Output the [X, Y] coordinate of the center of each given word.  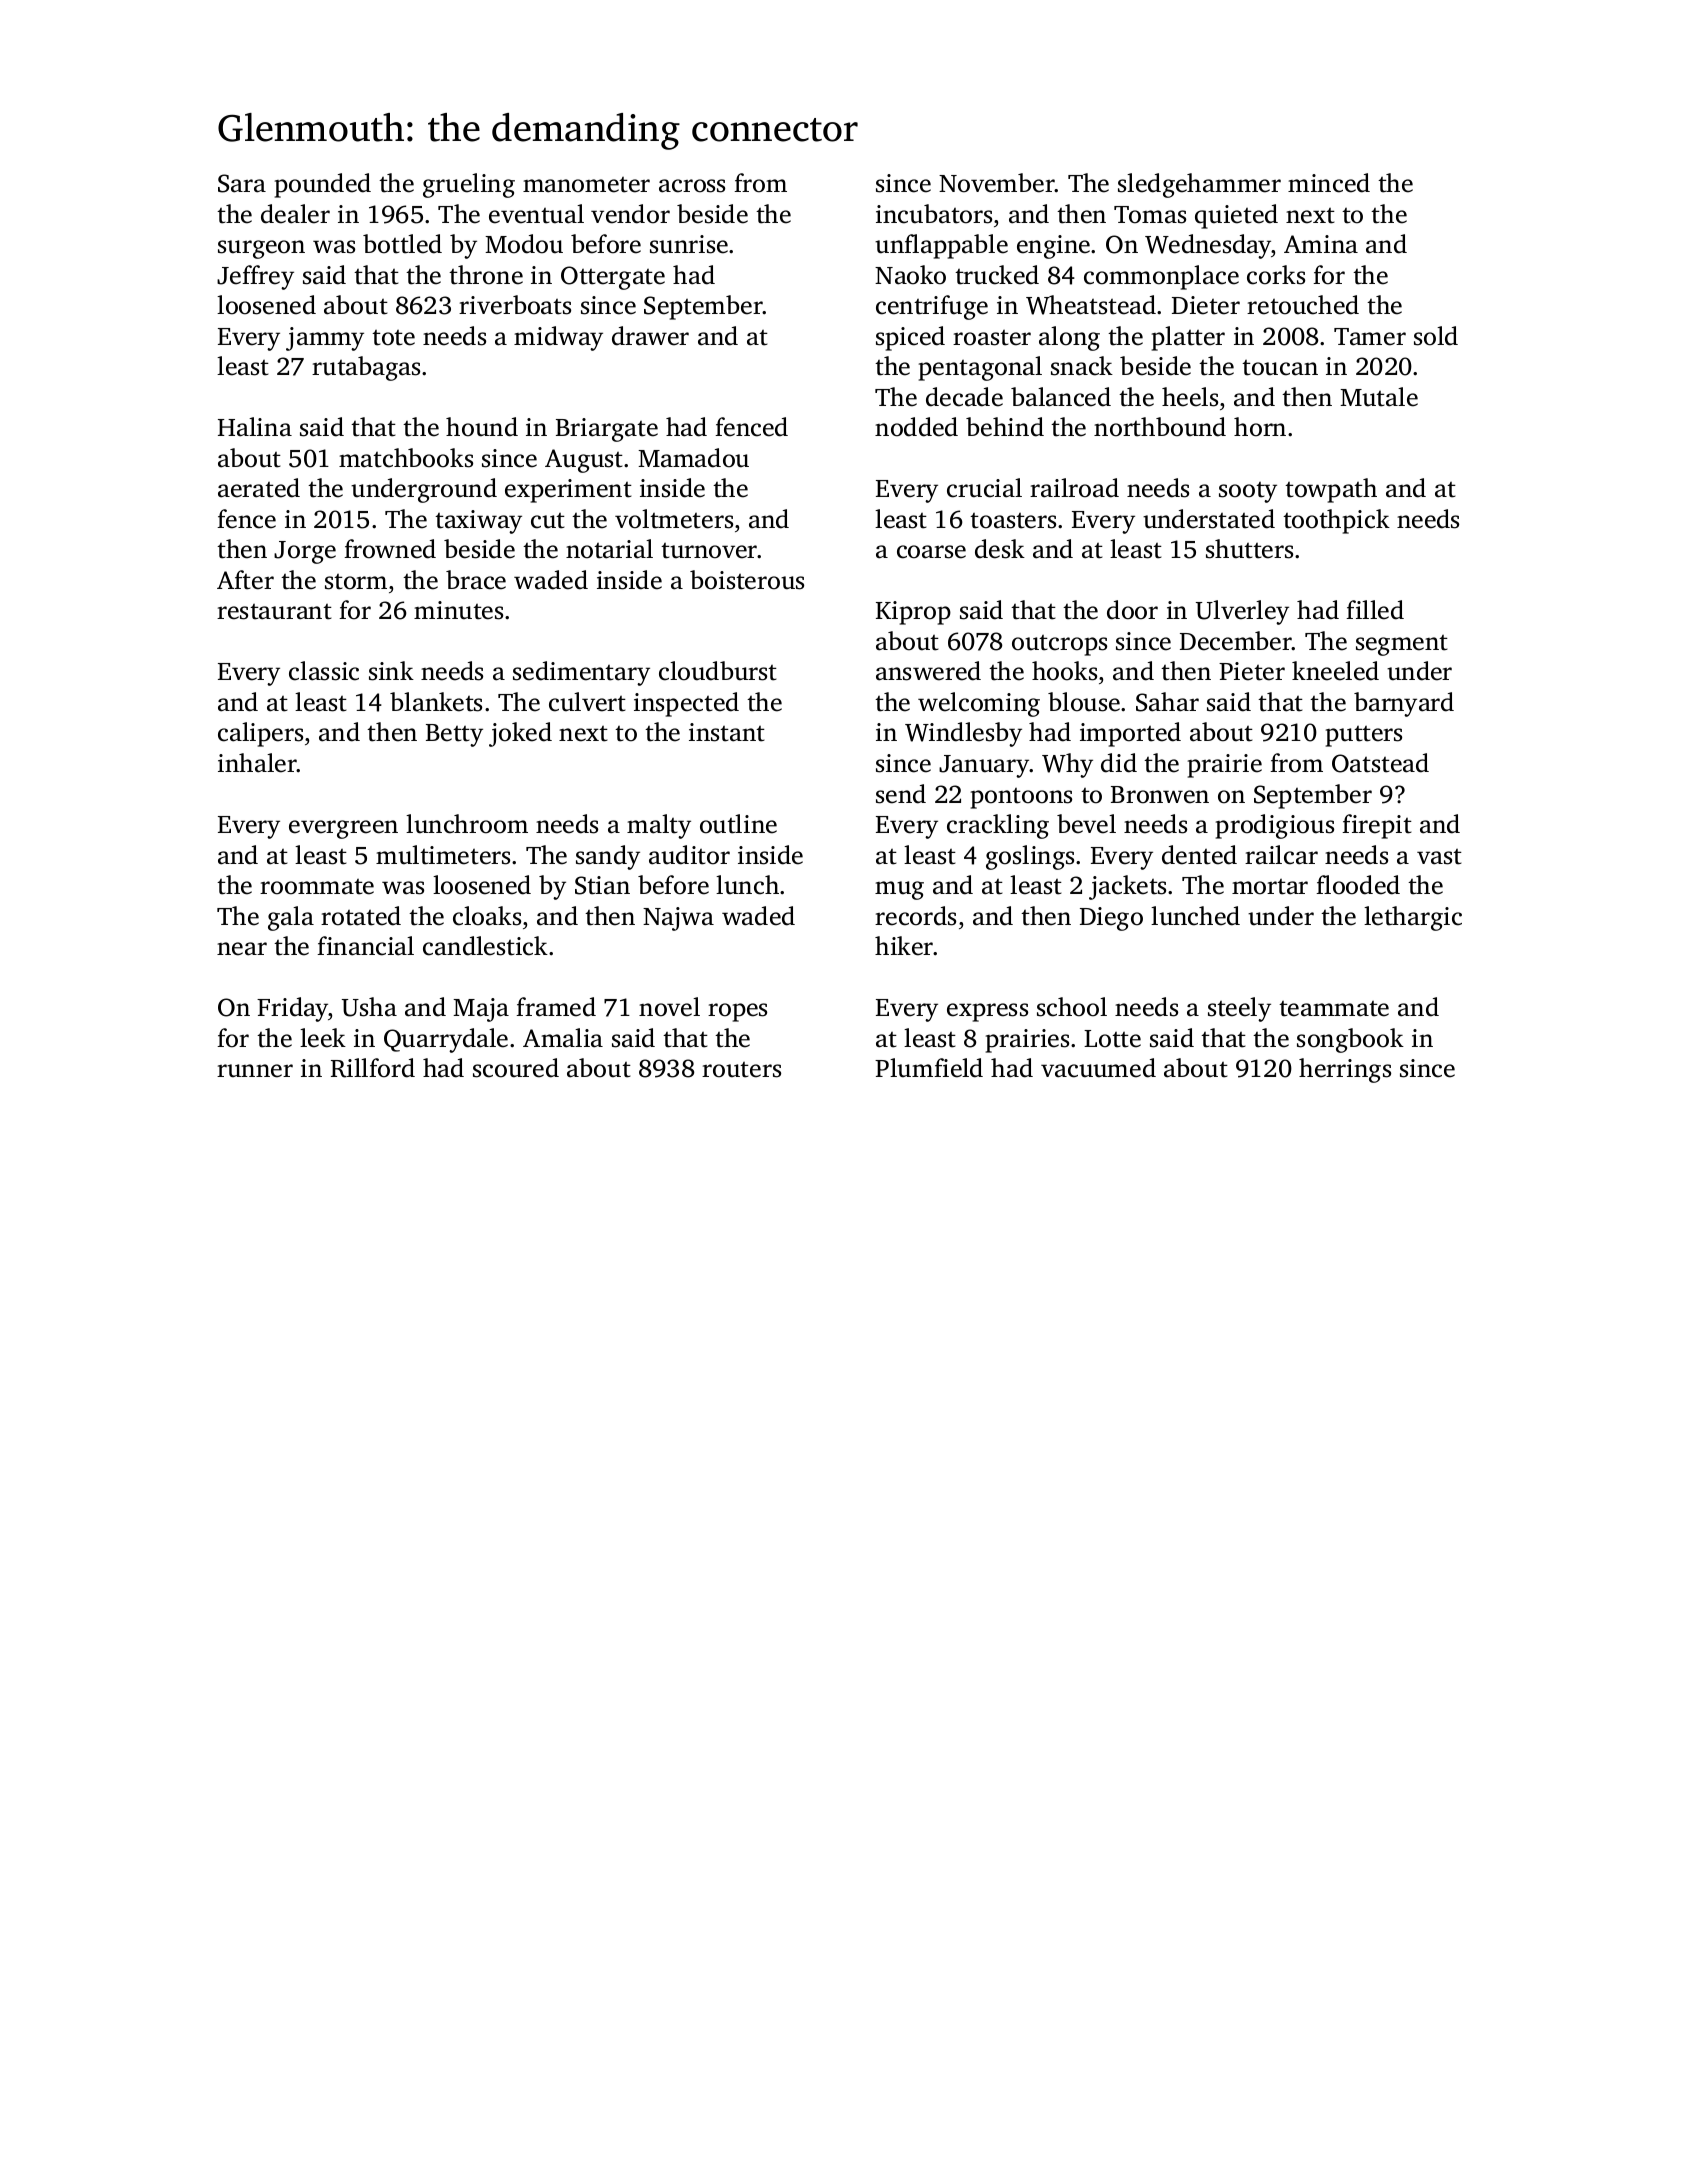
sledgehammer [1199, 185]
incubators [934, 214]
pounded [323, 185]
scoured [516, 1068]
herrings [1345, 1070]
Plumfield [929, 1068]
